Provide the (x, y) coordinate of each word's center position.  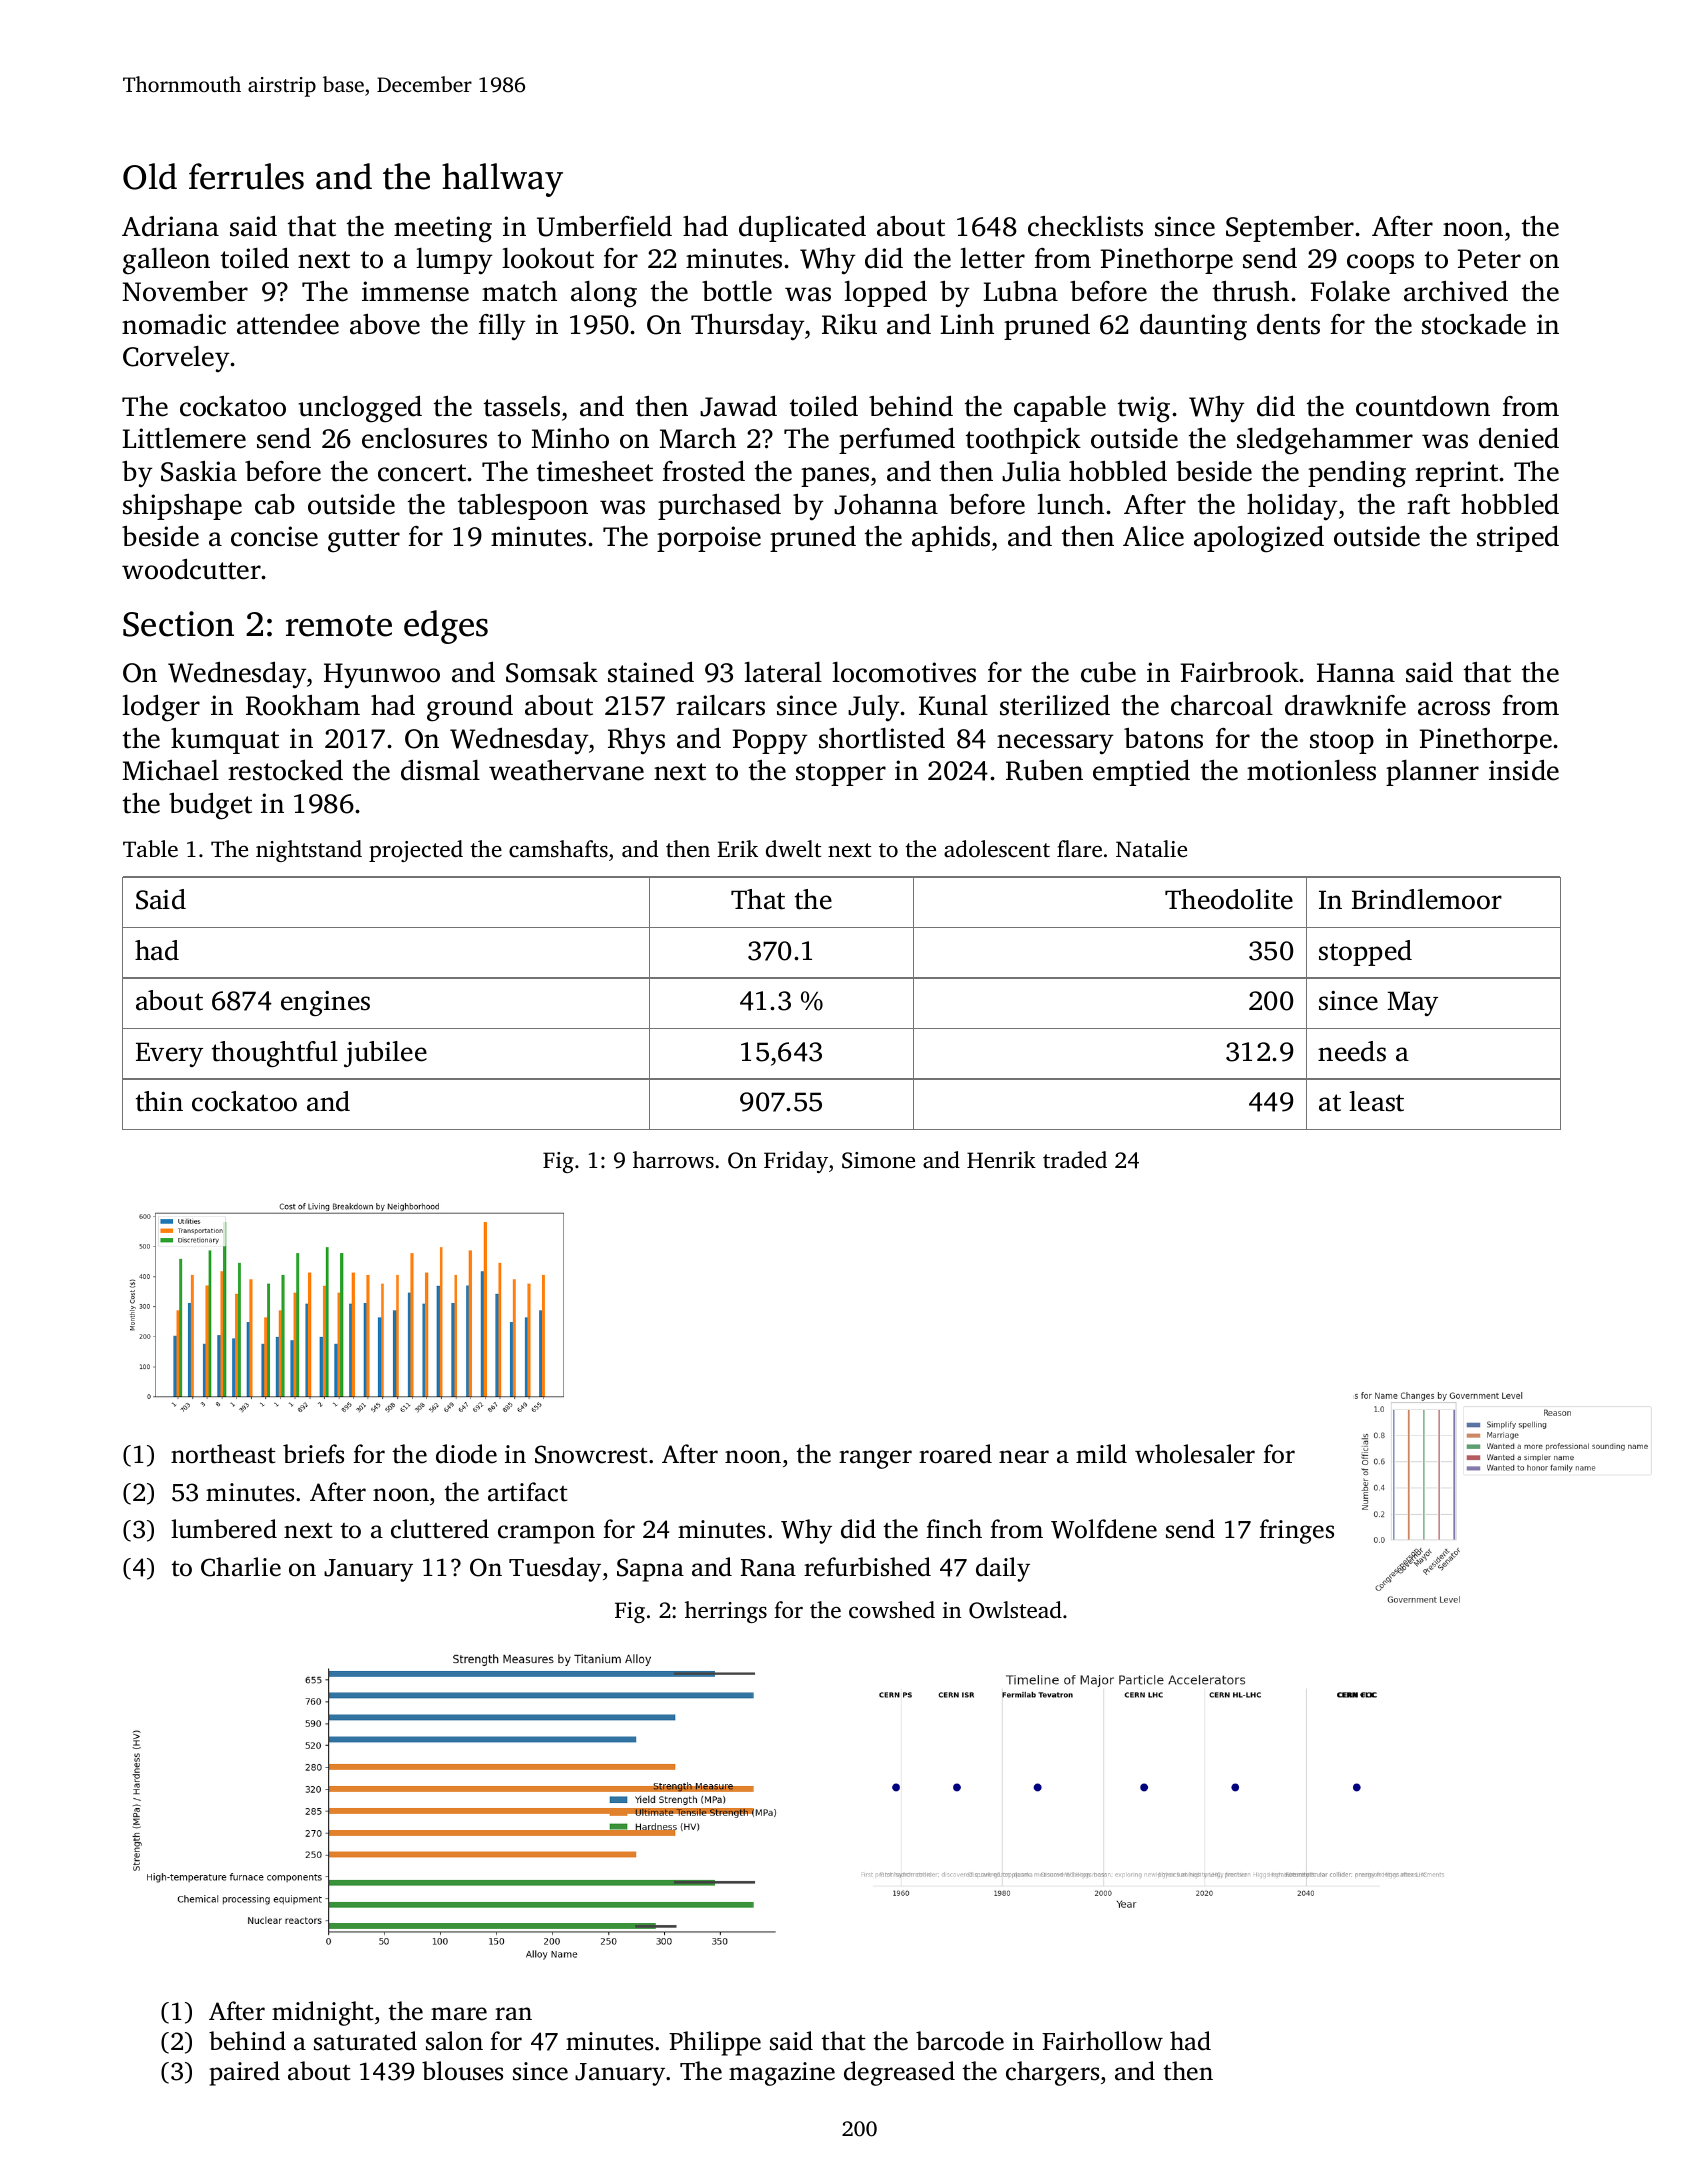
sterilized (1055, 705)
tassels (522, 406)
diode (466, 1454)
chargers (1052, 2073)
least (1376, 1101)
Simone (878, 1160)
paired (244, 2073)
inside (1524, 770)
